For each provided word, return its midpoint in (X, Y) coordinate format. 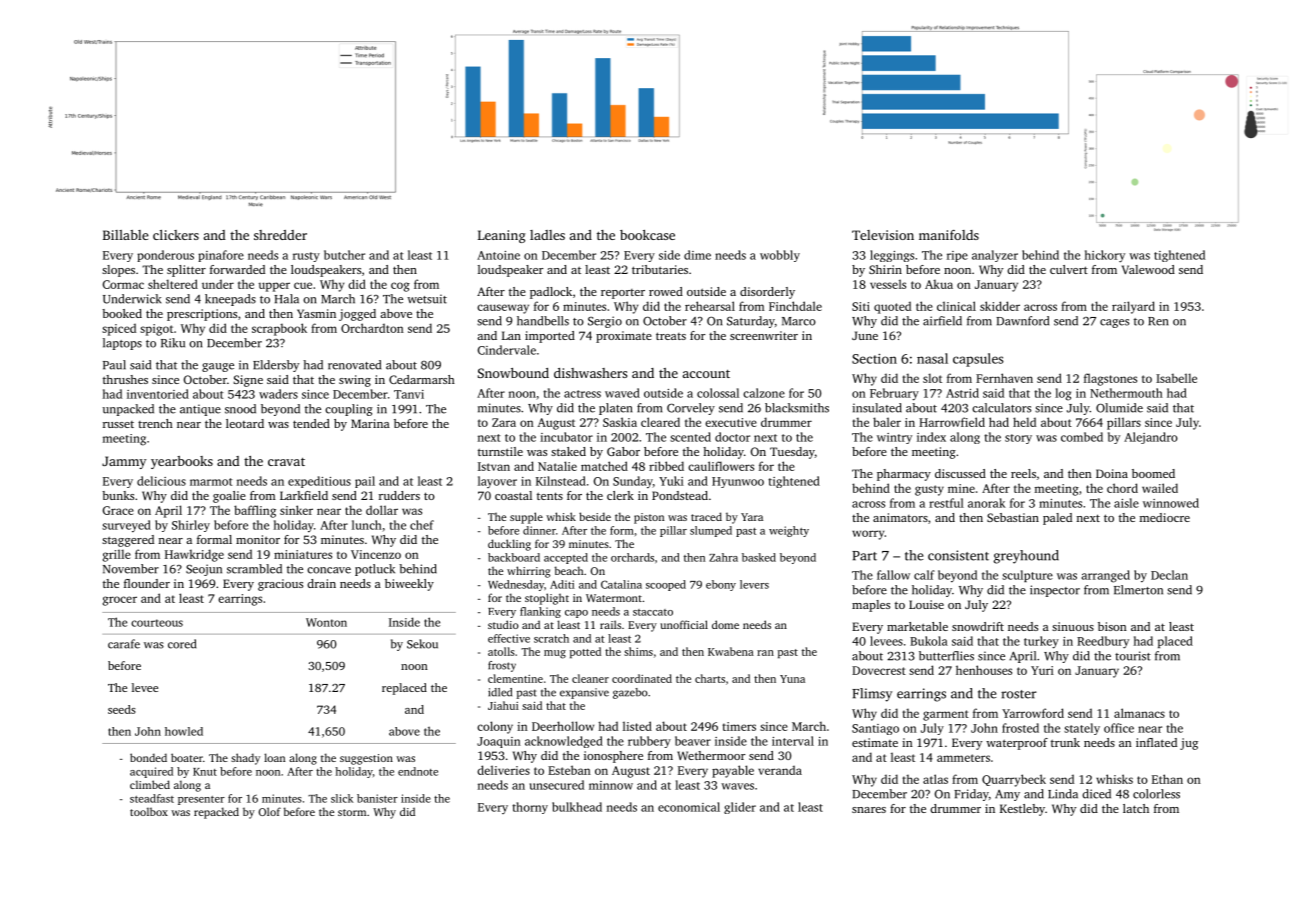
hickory (1105, 256)
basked (759, 557)
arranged (1106, 576)
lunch (367, 525)
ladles (547, 235)
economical (689, 807)
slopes (118, 271)
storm (352, 812)
